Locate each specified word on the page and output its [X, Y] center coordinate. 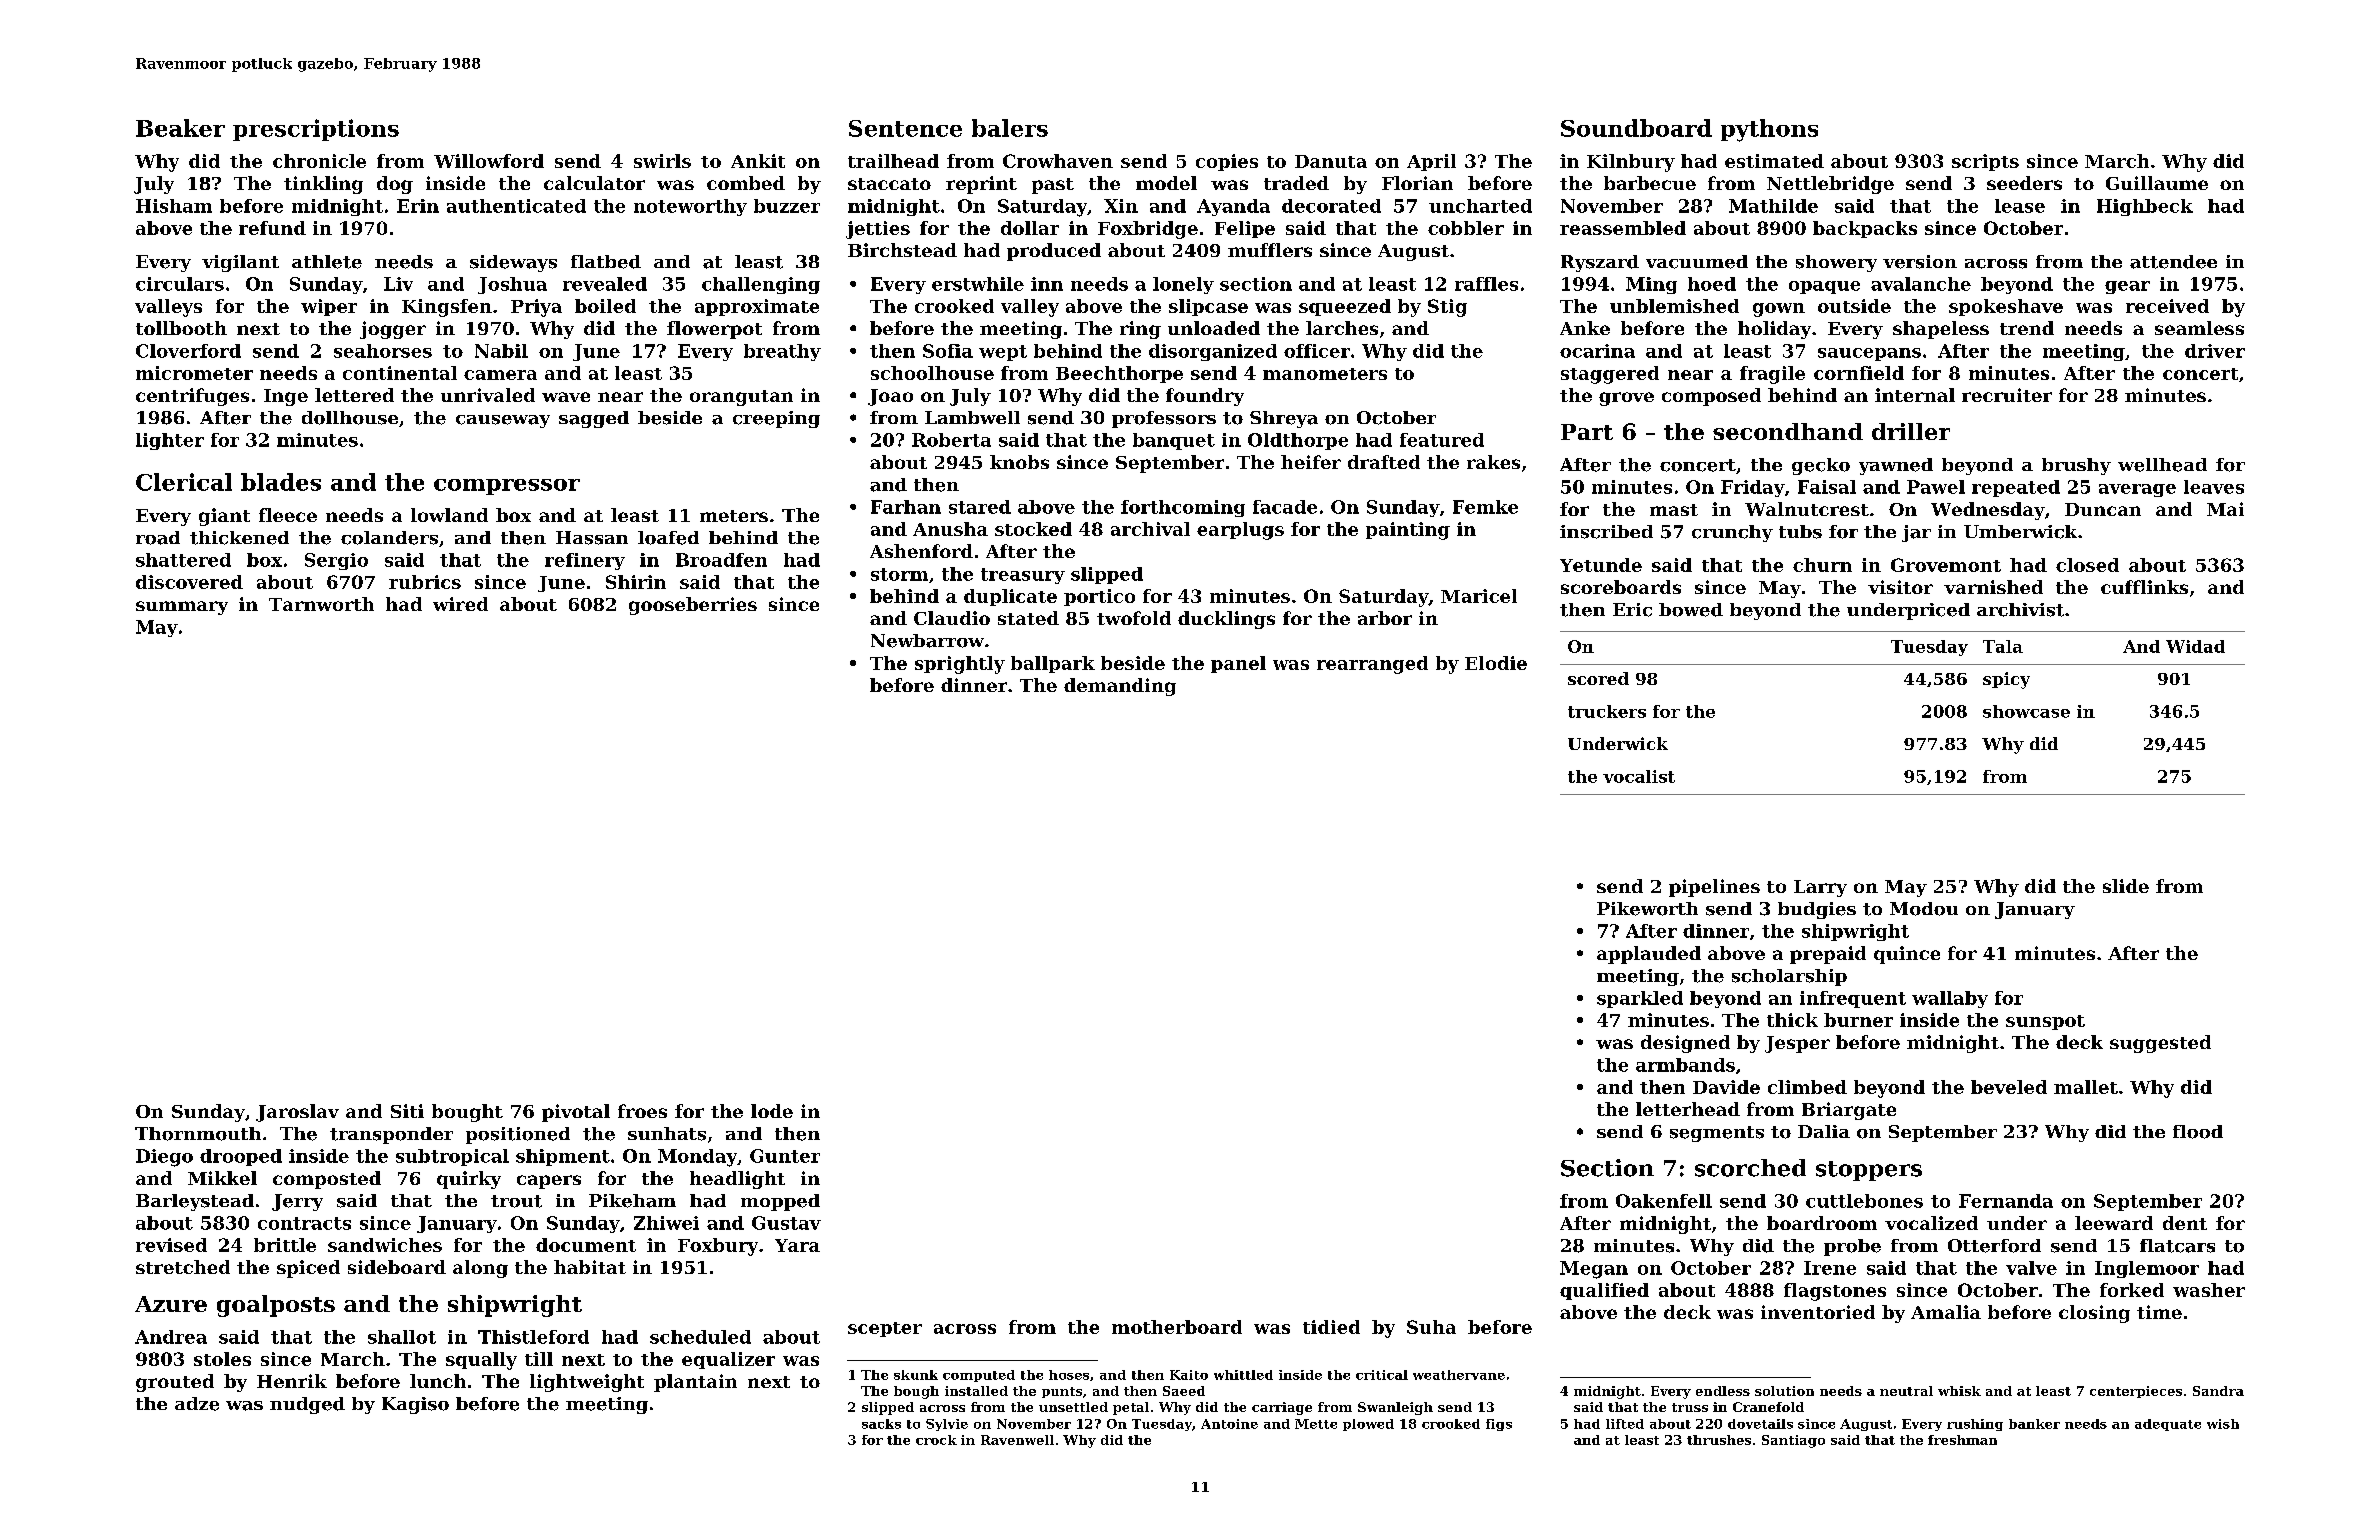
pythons [1769, 130]
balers [1010, 128]
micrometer [194, 373]
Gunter [785, 1156]
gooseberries [693, 606]
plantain [695, 1383]
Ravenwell [1017, 1440]
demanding [1120, 687]
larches [1342, 328]
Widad [2195, 646]
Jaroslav [297, 1113]
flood [2198, 1132]
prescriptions [316, 130]
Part [1587, 432]
